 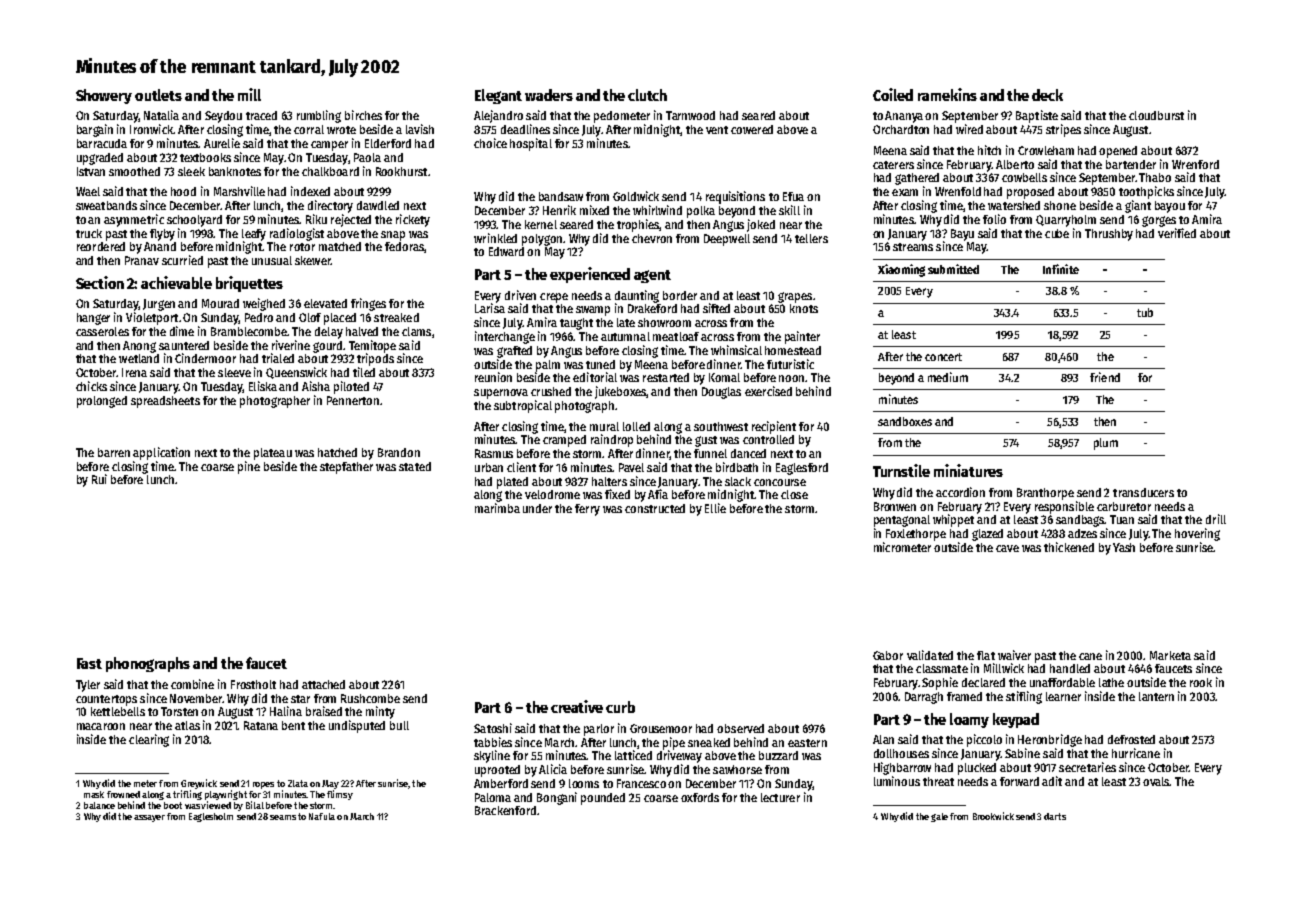 What do you see at coordinates (158, 95) in the screenshot?
I see `outlets` at bounding box center [158, 95].
